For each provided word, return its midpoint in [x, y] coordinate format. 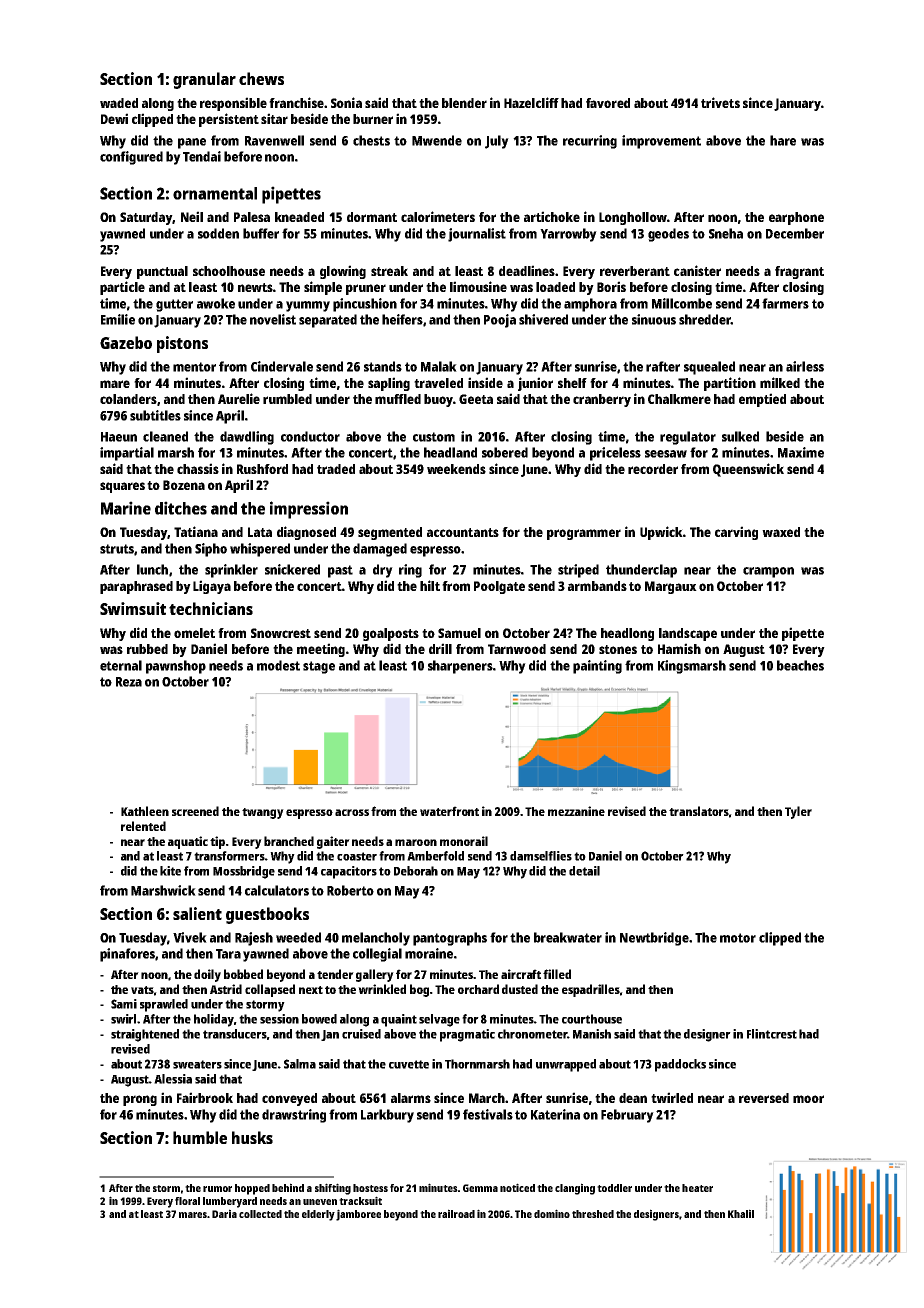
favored [608, 103]
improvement [661, 142]
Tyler [798, 812]
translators [699, 811]
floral [187, 1201]
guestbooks [267, 915]
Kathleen [145, 811]
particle [122, 288]
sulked [740, 436]
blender [464, 103]
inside [485, 382]
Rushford [262, 469]
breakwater [568, 937]
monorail [464, 841]
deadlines [527, 270]
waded [119, 103]
